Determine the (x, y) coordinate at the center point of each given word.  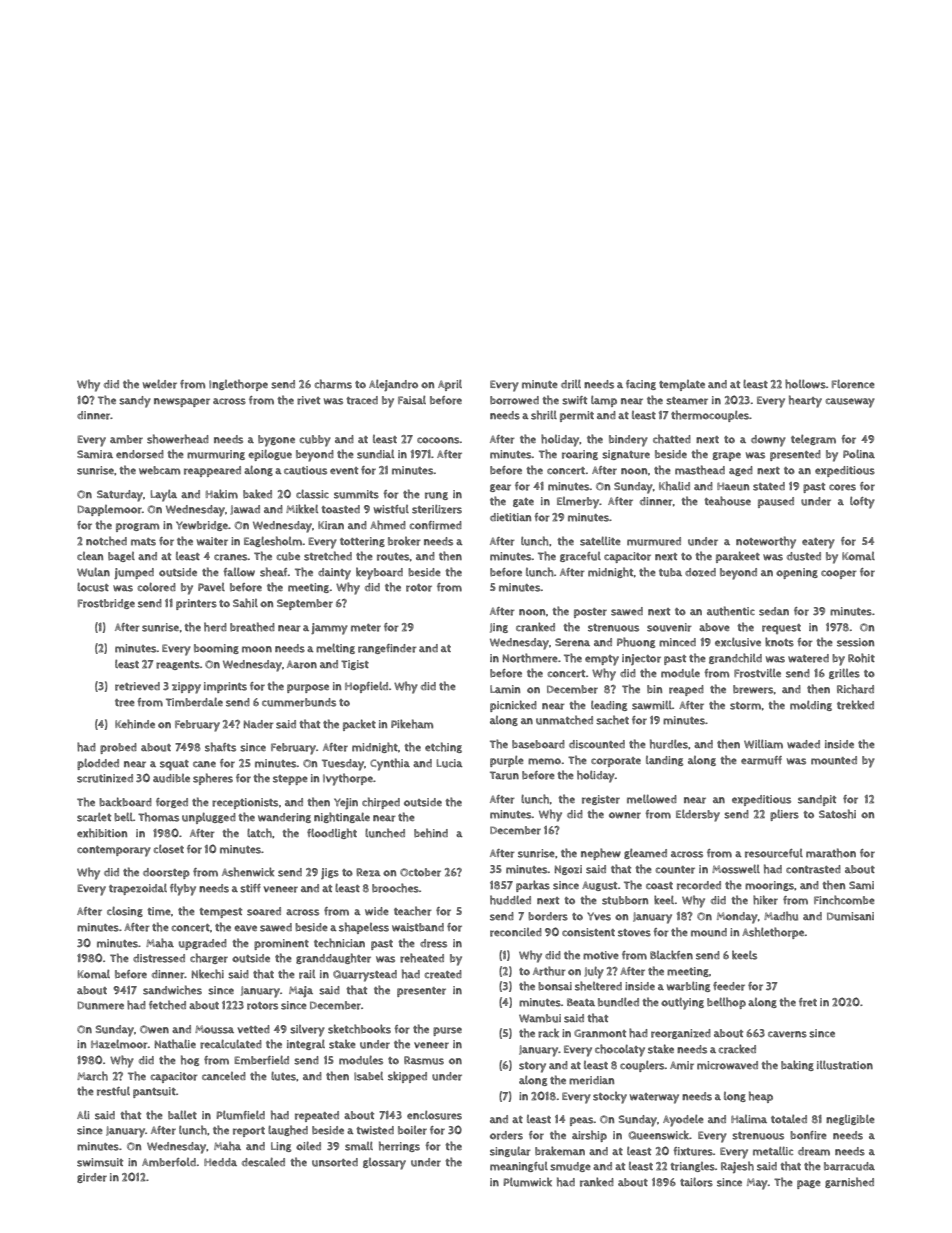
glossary (384, 1164)
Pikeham (412, 724)
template (682, 385)
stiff (250, 888)
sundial (375, 454)
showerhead (178, 439)
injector (641, 659)
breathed (252, 627)
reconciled (516, 932)
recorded (699, 885)
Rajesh (737, 1167)
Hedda (220, 1162)
